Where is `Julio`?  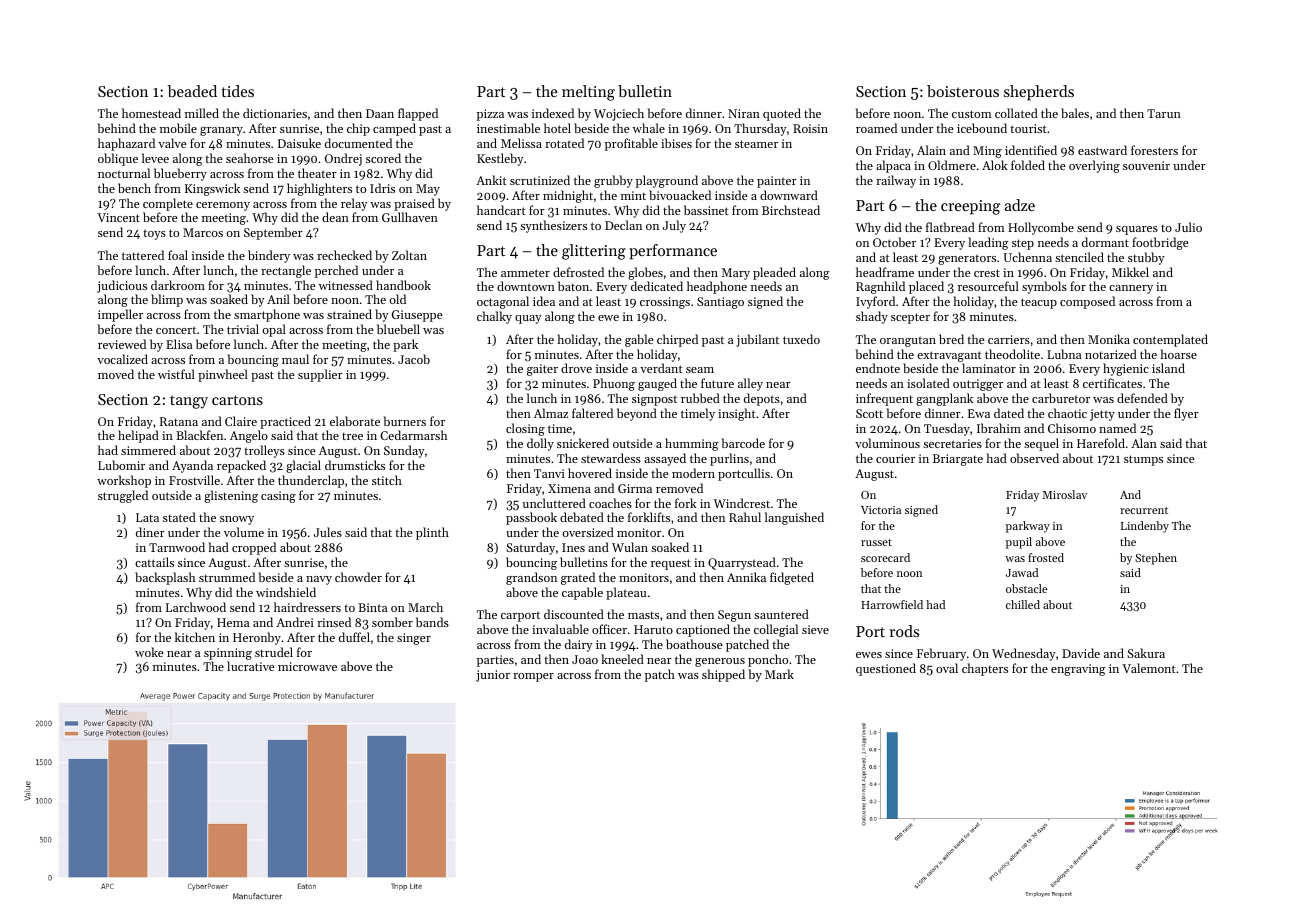 Julio is located at coordinates (1188, 227).
